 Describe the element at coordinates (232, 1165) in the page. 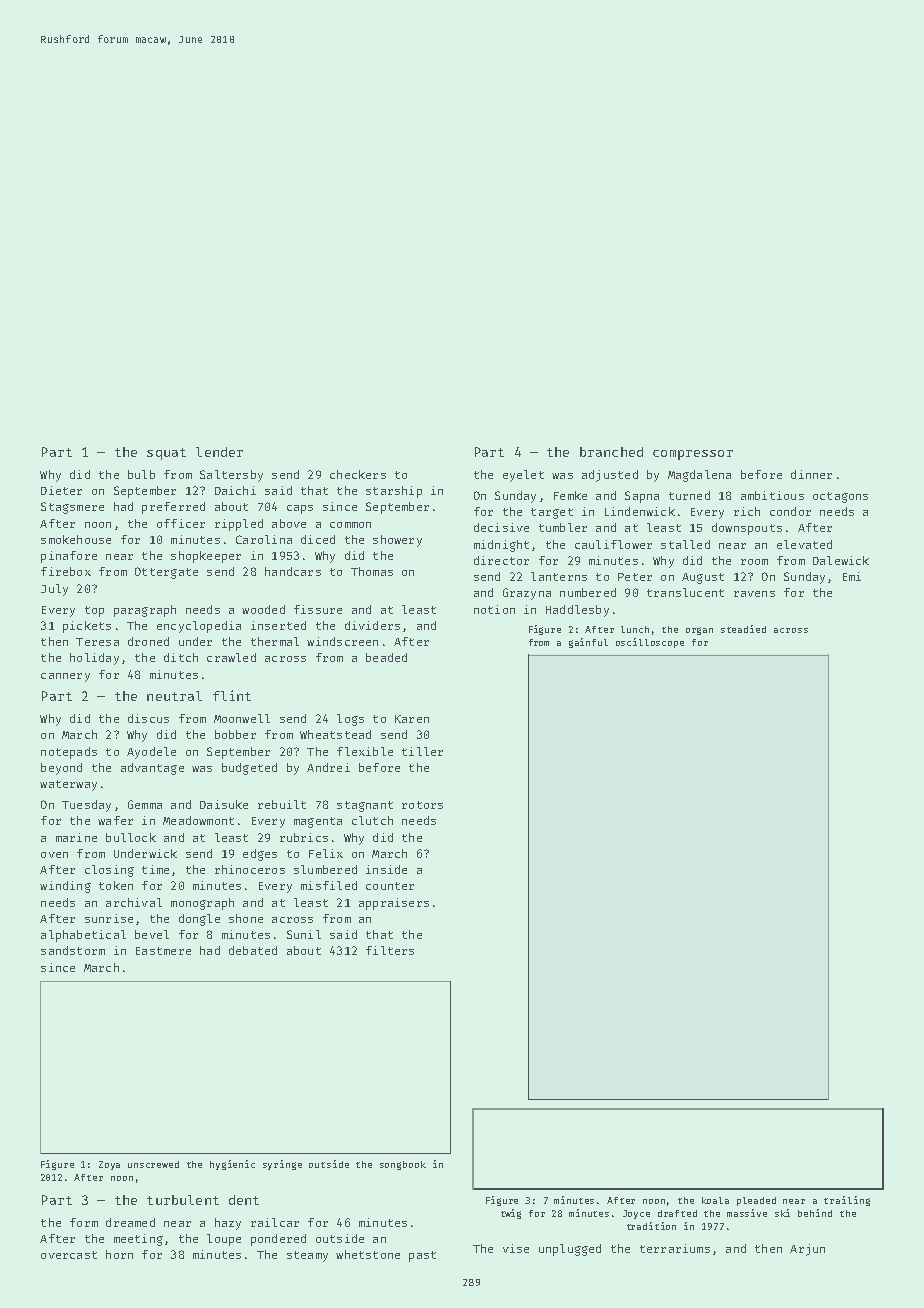

I see `hygienic` at that location.
